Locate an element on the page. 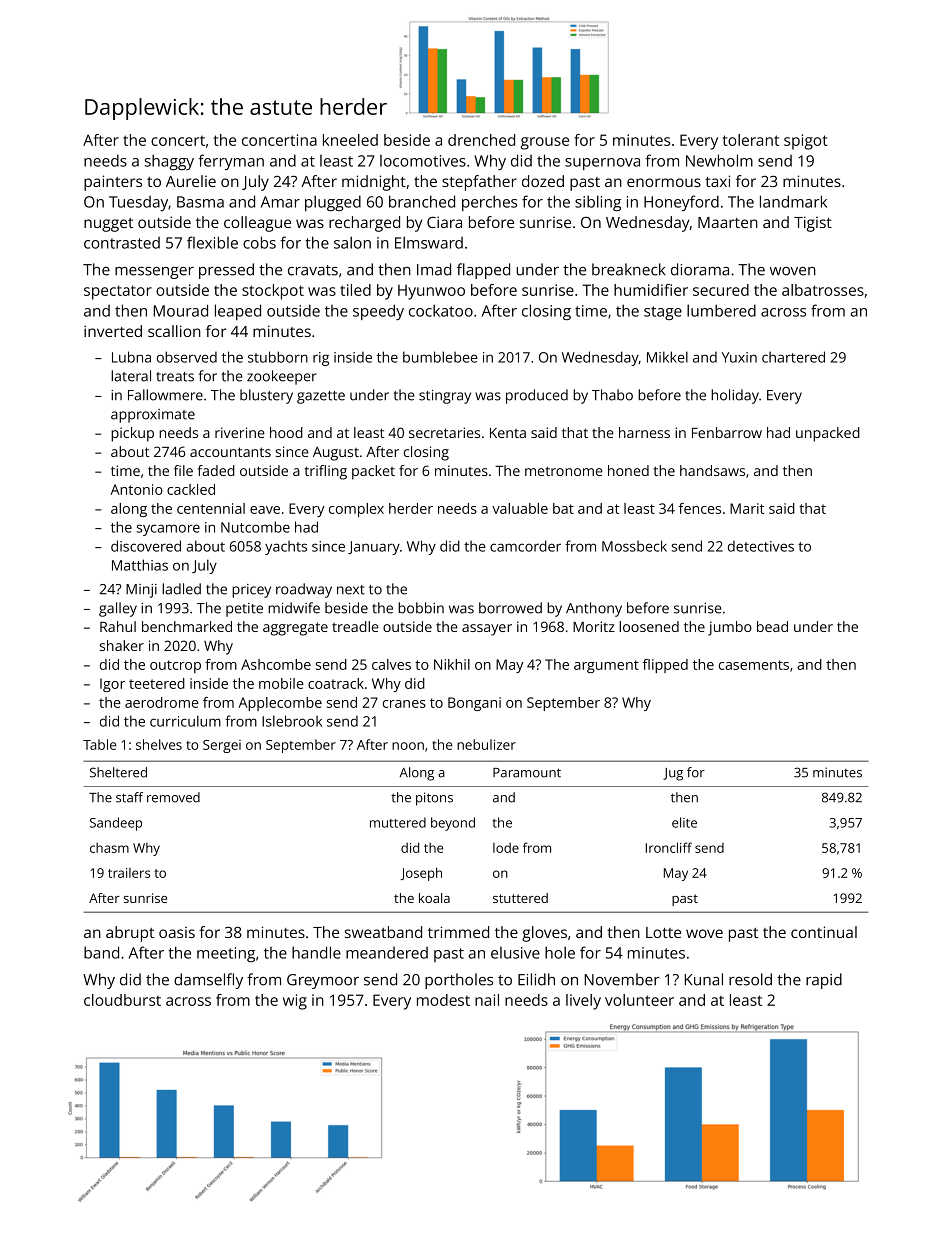  Newholm is located at coordinates (719, 160).
